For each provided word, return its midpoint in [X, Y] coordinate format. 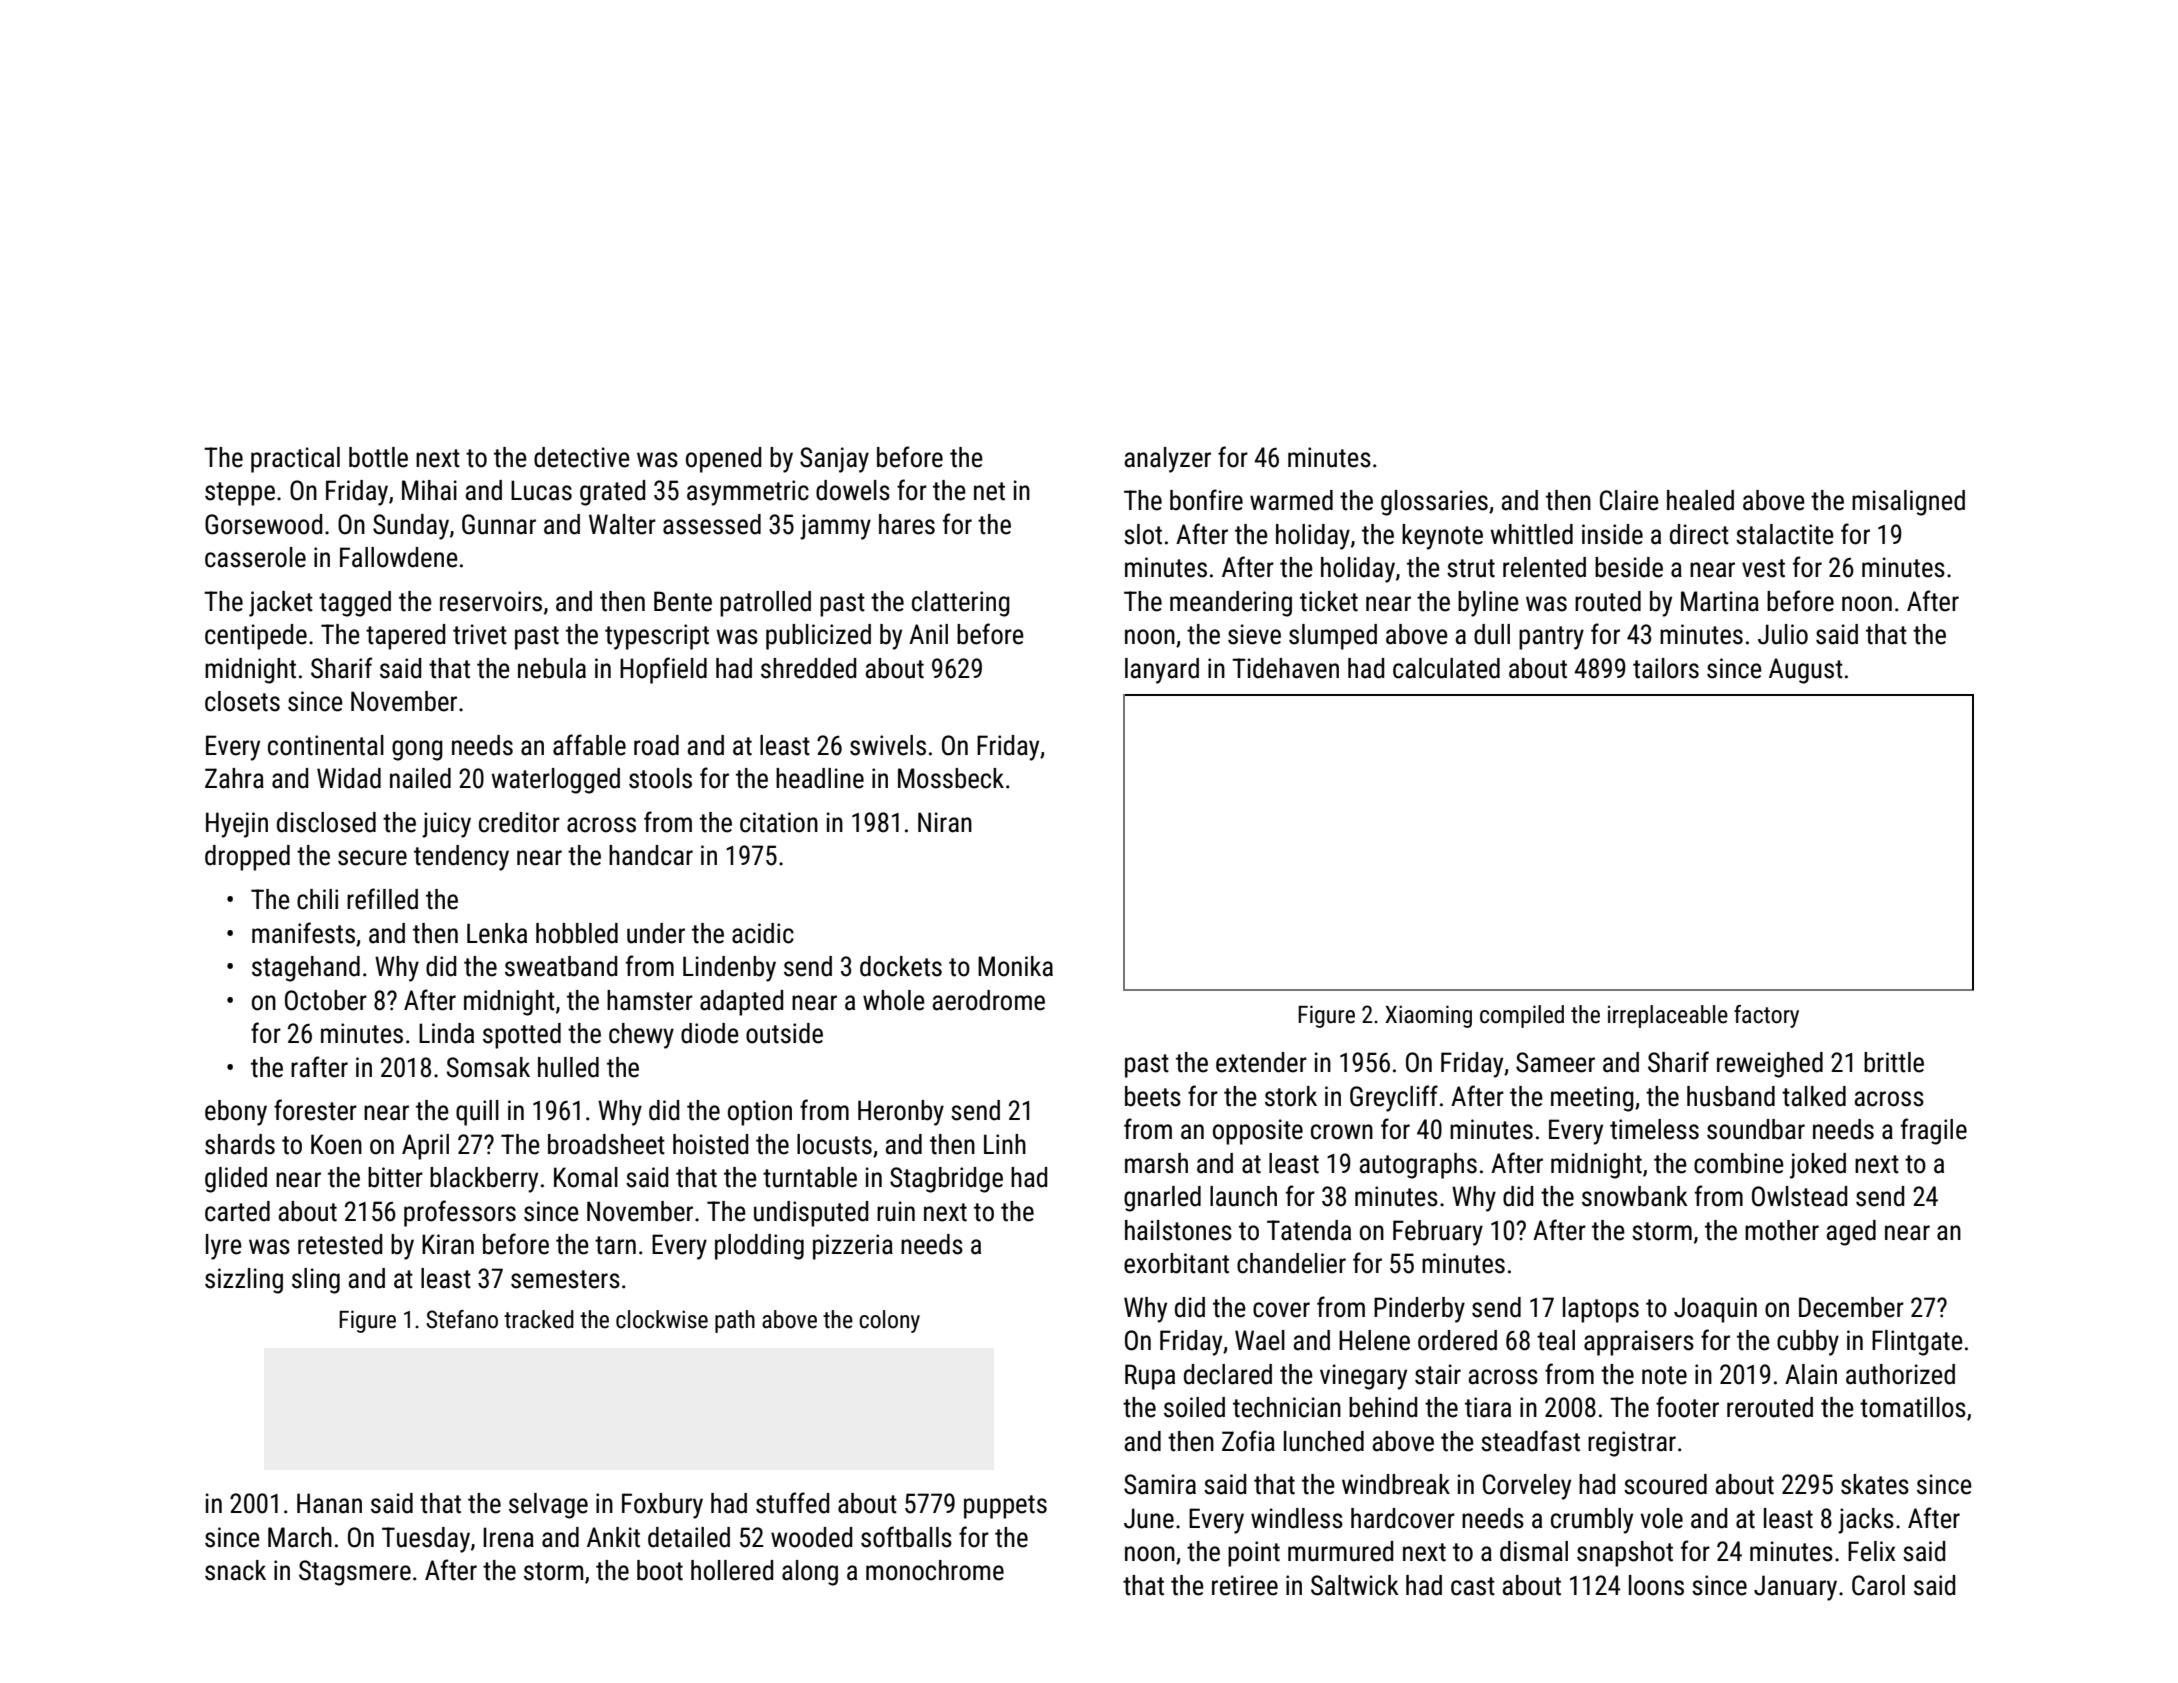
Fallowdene [399, 557]
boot [660, 1570]
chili [317, 899]
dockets [901, 966]
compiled [1522, 1016]
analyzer [1168, 460]
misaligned [1908, 503]
